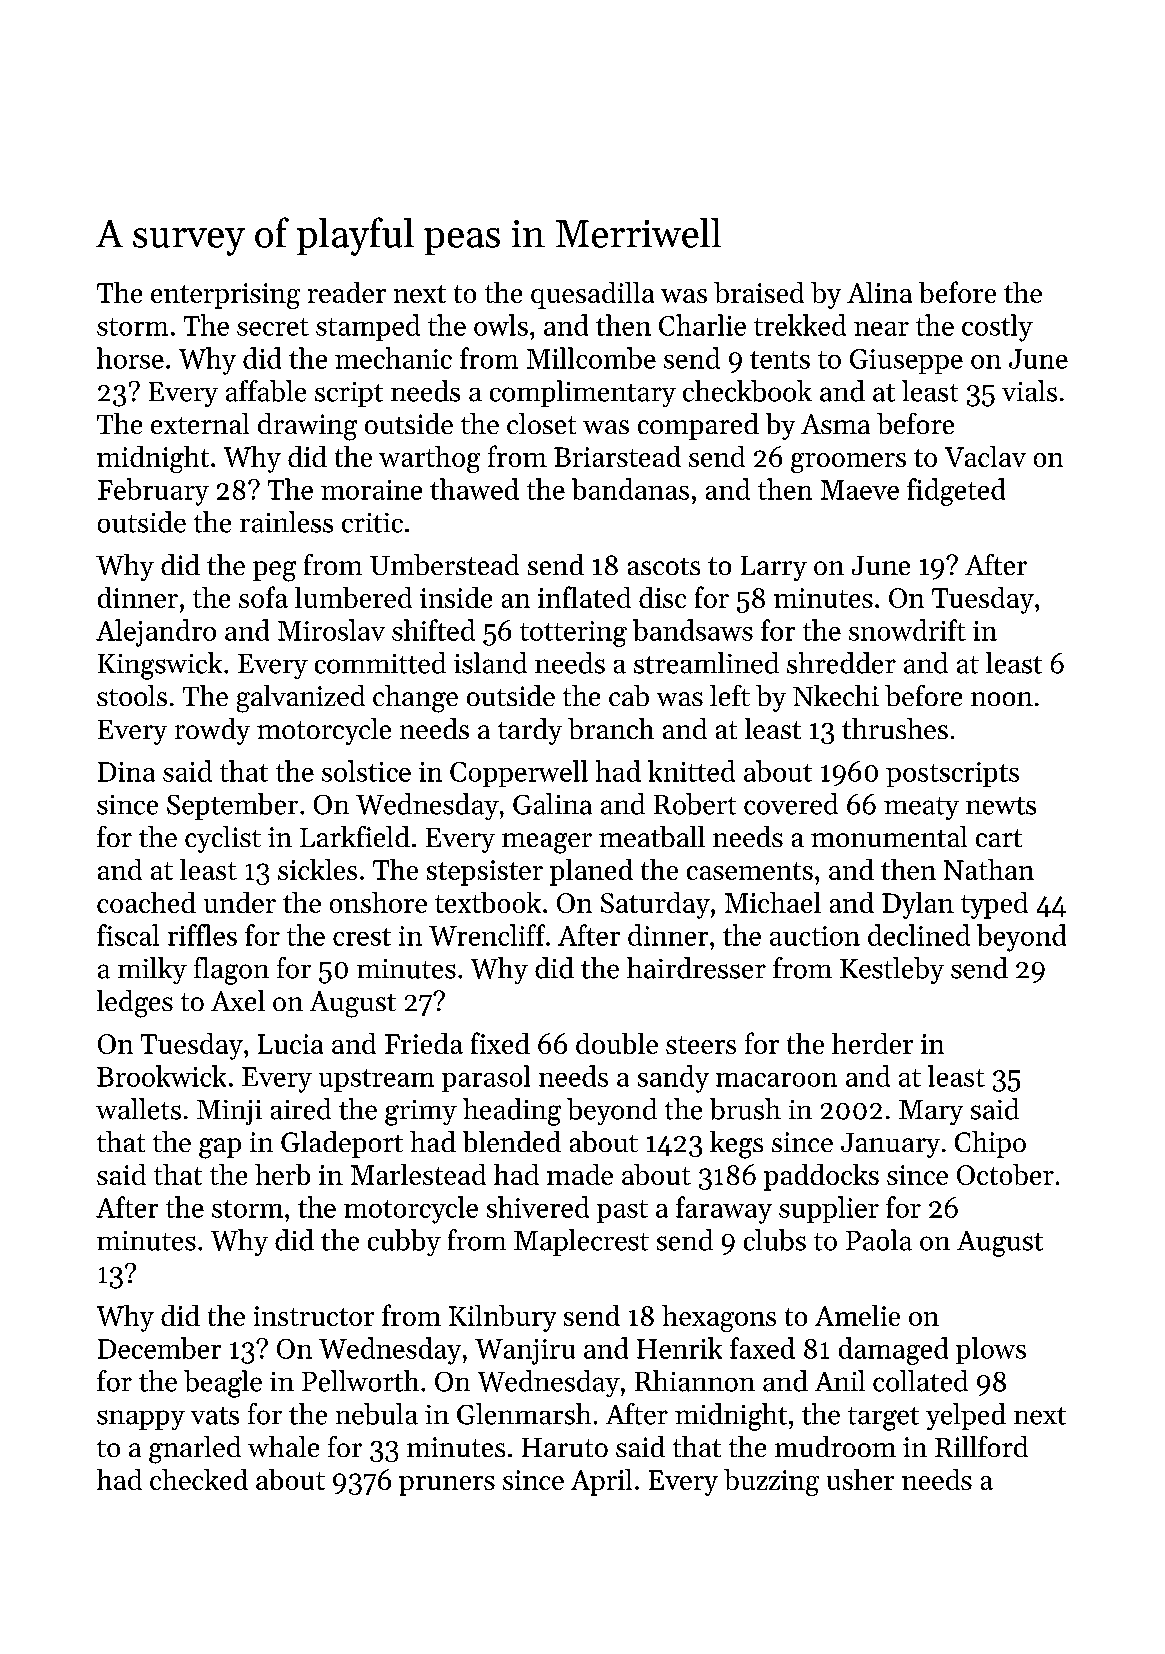 The height and width of the page is (1654, 1165). Describe the element at coordinates (347, 292) in the page. I see `reader` at that location.
